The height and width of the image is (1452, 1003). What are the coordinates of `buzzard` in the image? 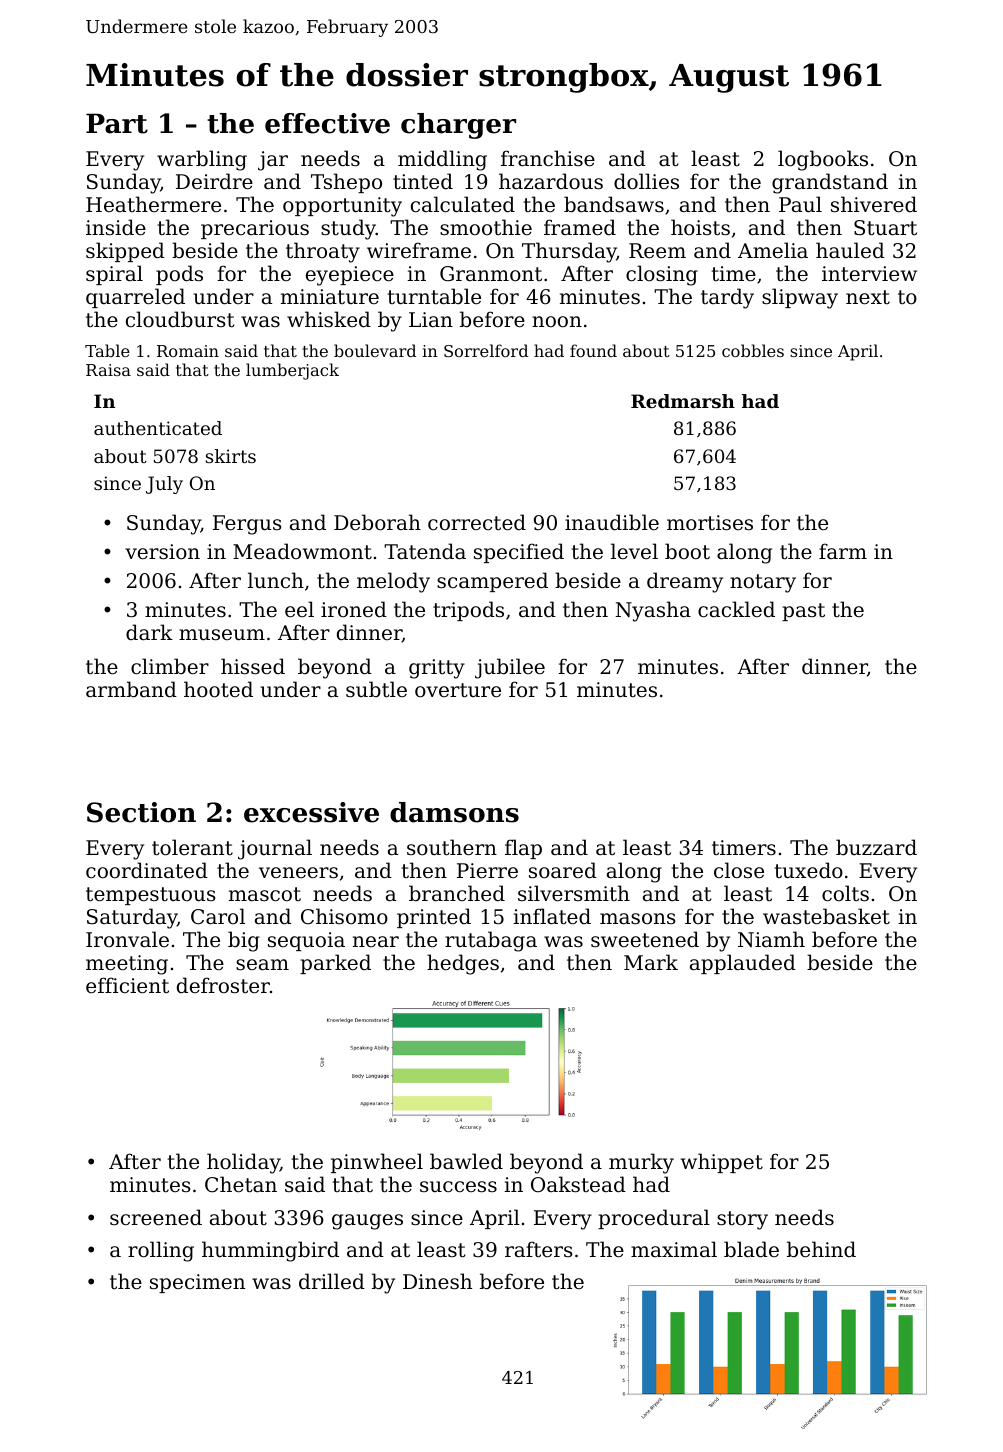 It's located at (876, 847).
